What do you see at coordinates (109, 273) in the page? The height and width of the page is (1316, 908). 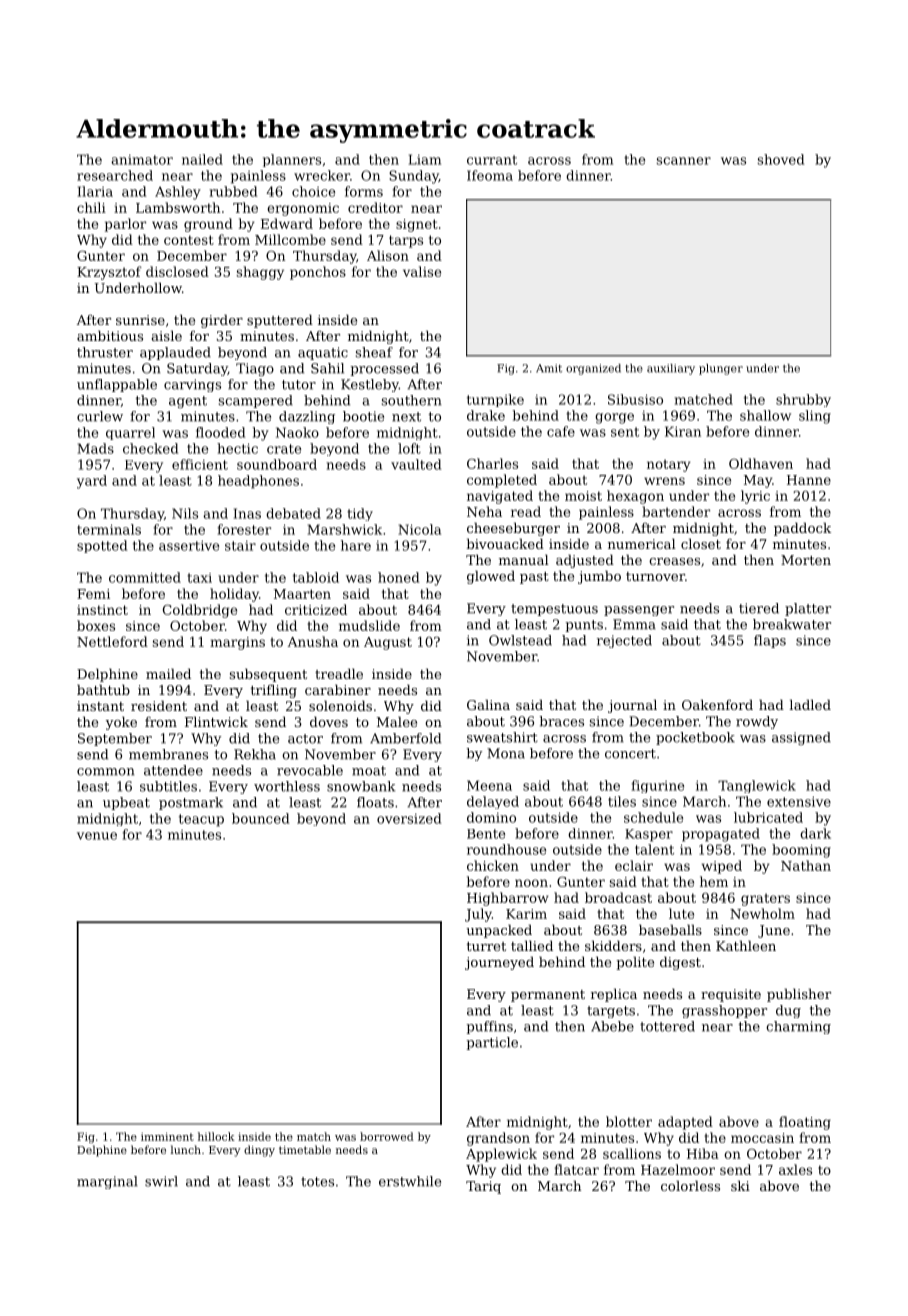 I see `Krzysztof` at bounding box center [109, 273].
